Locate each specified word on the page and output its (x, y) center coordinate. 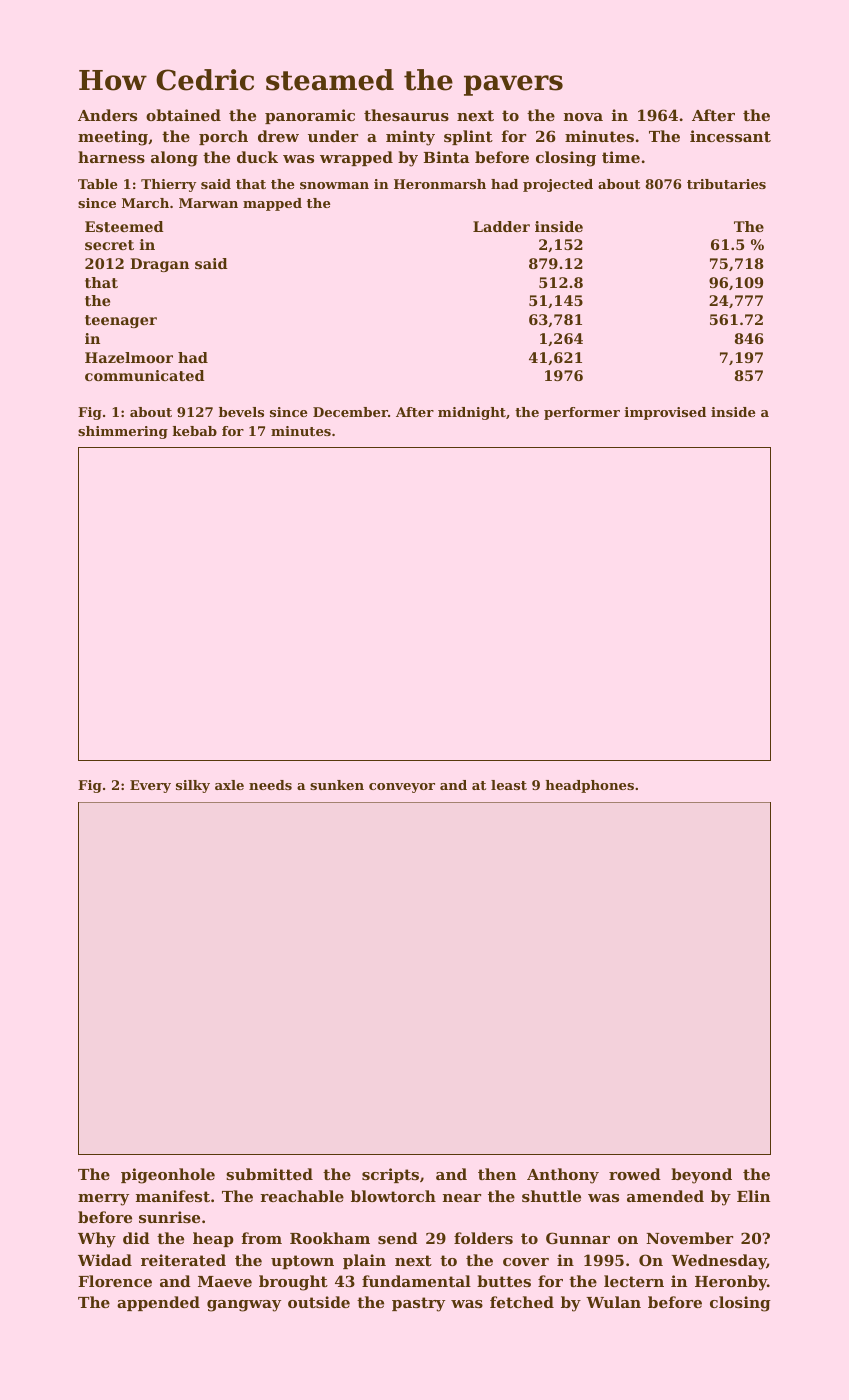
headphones (590, 786)
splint (468, 137)
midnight (472, 413)
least (509, 785)
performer (582, 413)
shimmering (123, 432)
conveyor (402, 788)
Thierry (168, 185)
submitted (269, 1174)
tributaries (726, 184)
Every (150, 786)
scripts (390, 1175)
